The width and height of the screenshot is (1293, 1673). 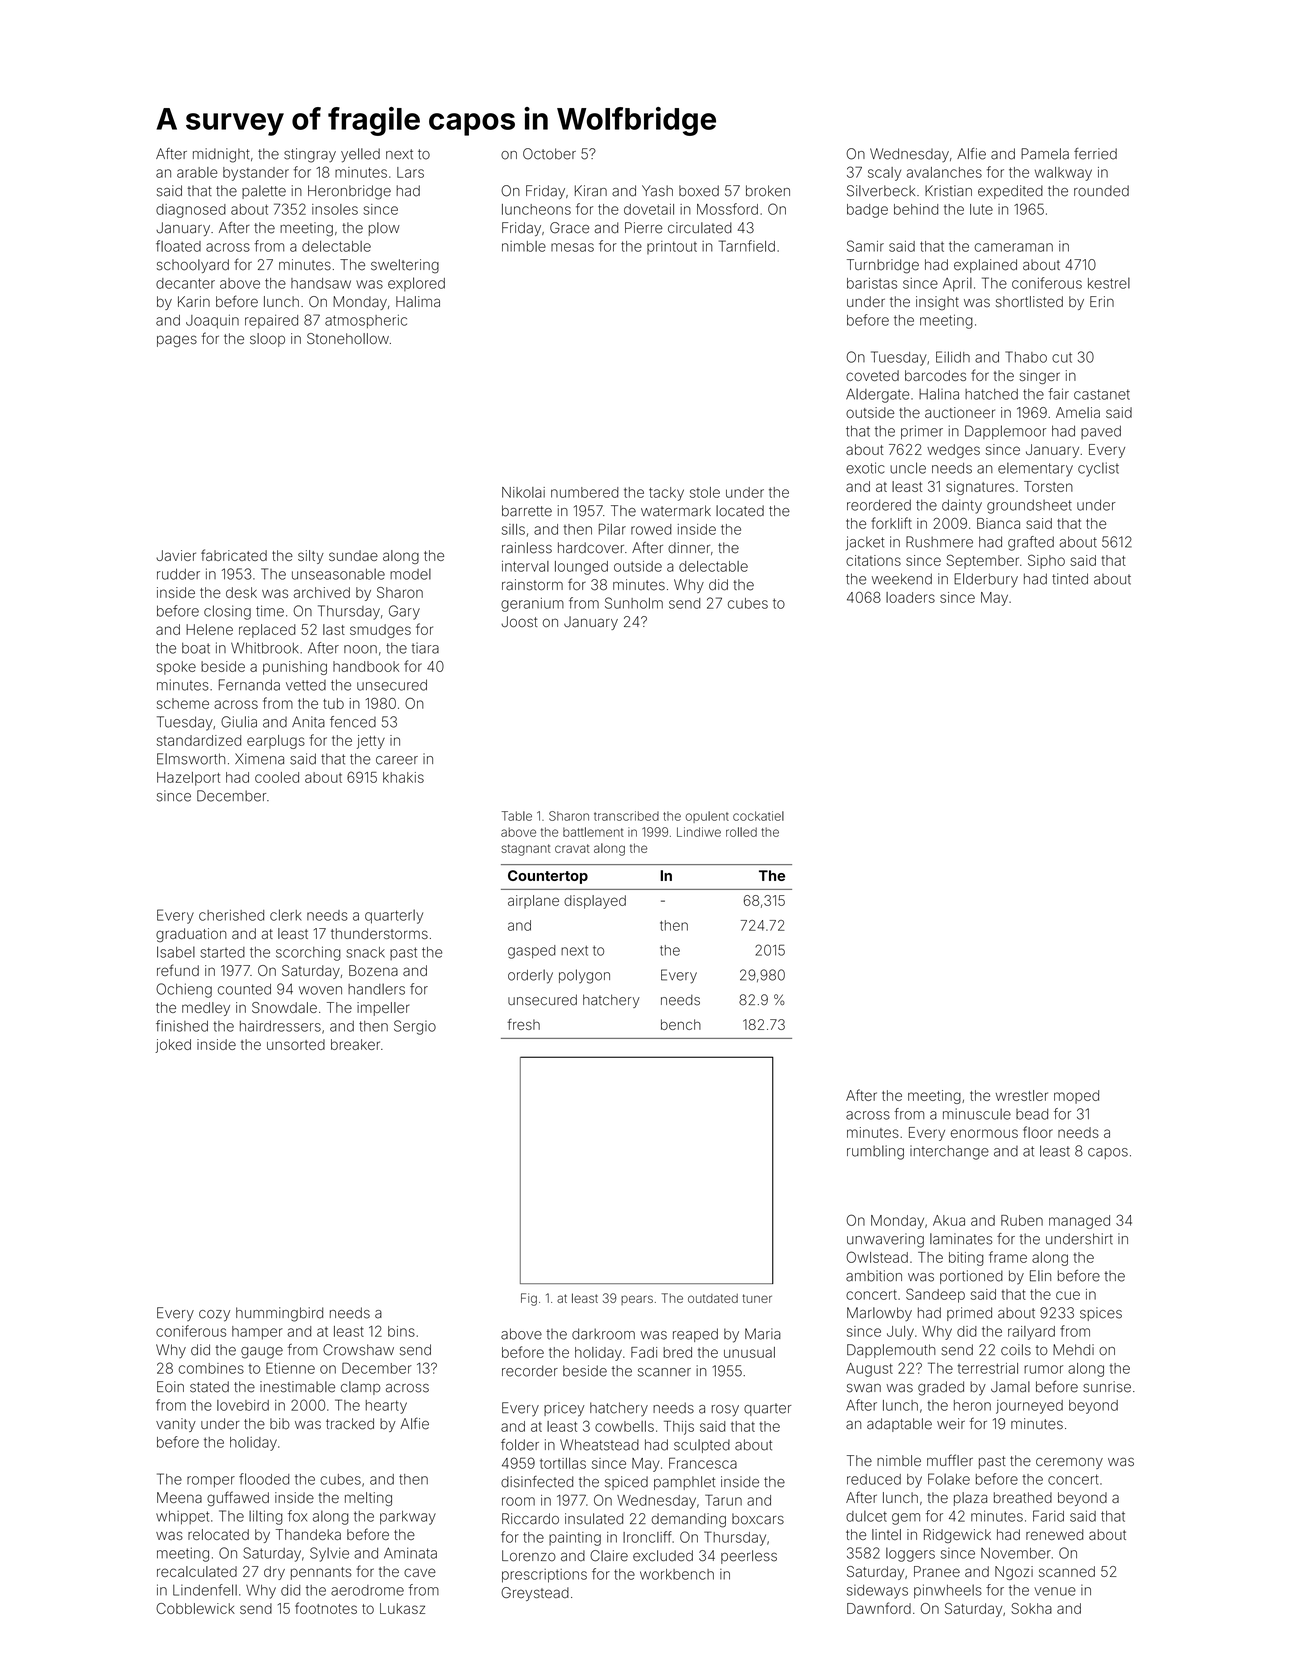 I want to click on midnight, so click(x=221, y=155).
